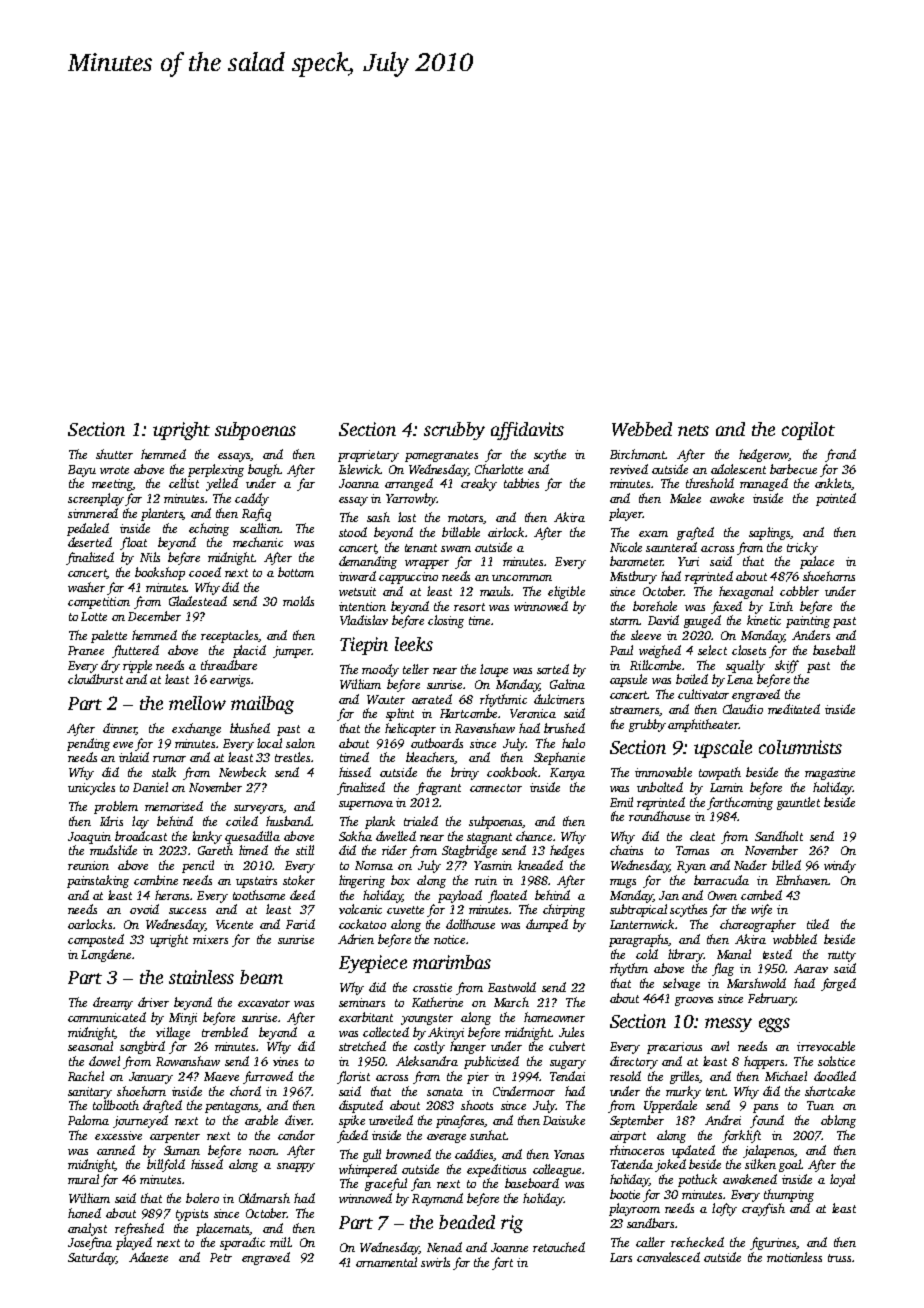  Describe the element at coordinates (567, 684) in the page. I see `Galina` at that location.
